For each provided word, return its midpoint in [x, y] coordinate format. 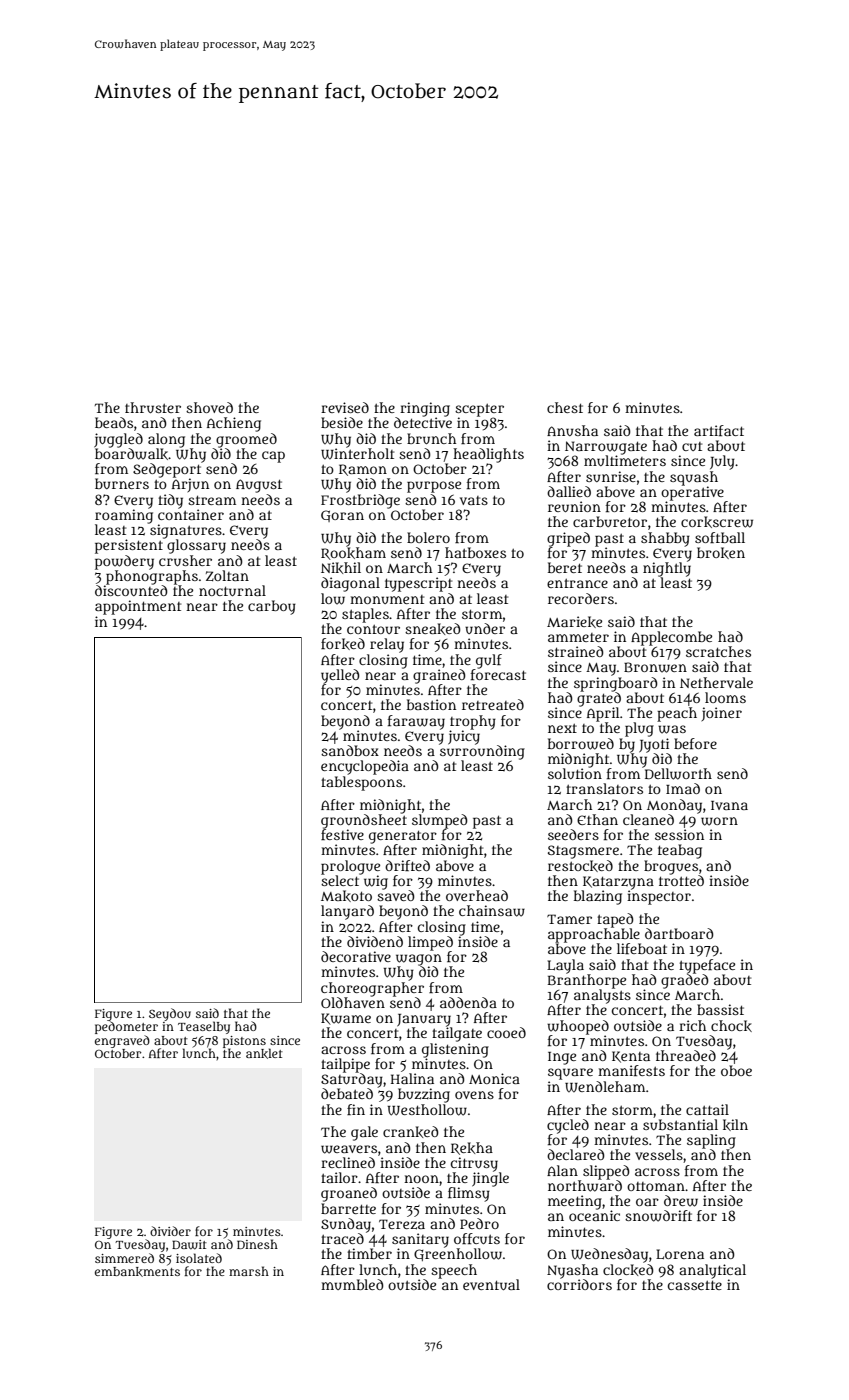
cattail [707, 1109]
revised [345, 407]
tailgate [457, 1034]
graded [685, 981]
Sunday [346, 1225]
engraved [122, 1041]
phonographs [152, 577]
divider [170, 1231]
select [340, 880]
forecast [498, 674]
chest [565, 407]
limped [430, 943]
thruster [153, 407]
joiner [722, 714]
